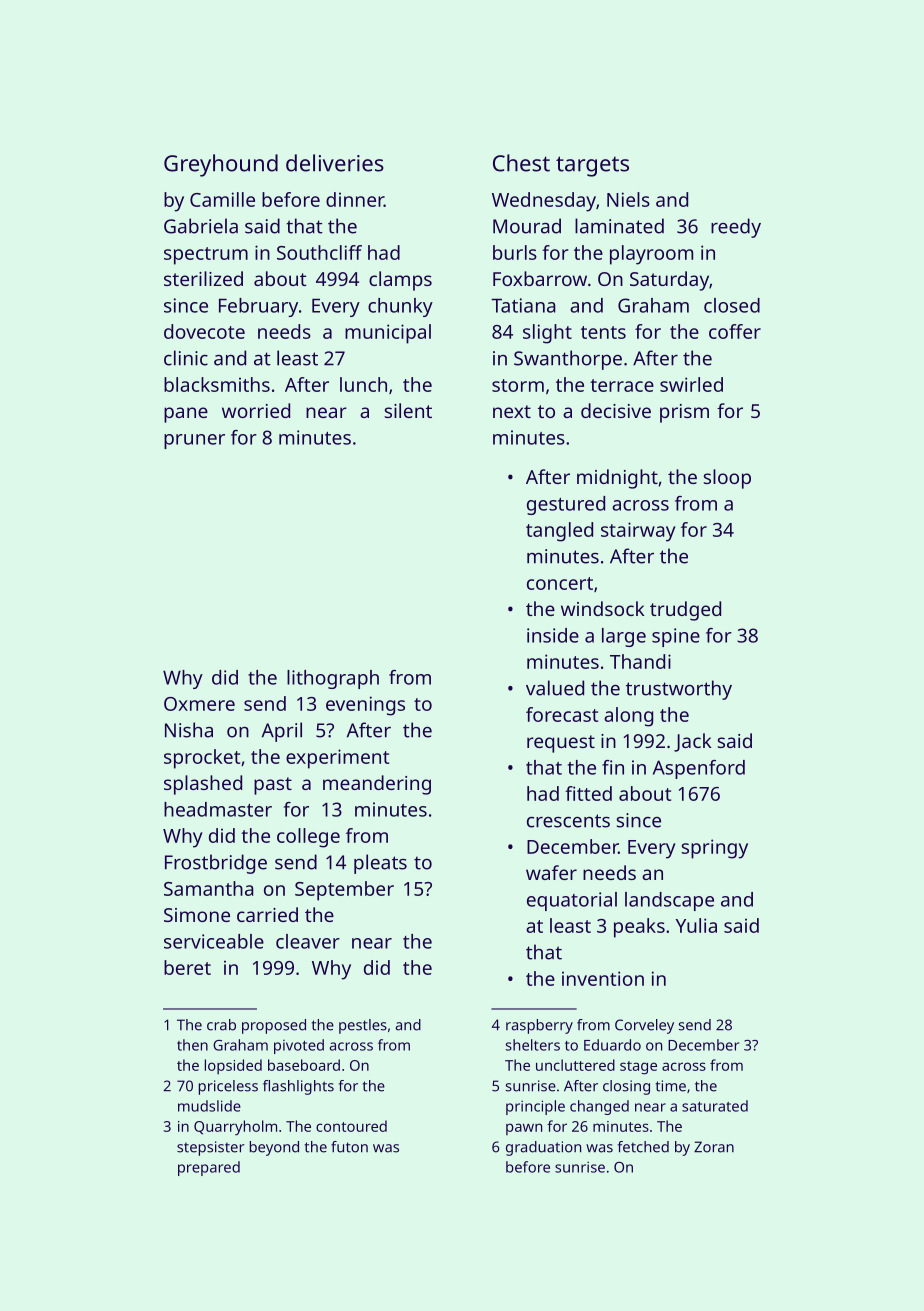 The image size is (924, 1311). What do you see at coordinates (209, 1168) in the page?
I see `prepared` at bounding box center [209, 1168].
